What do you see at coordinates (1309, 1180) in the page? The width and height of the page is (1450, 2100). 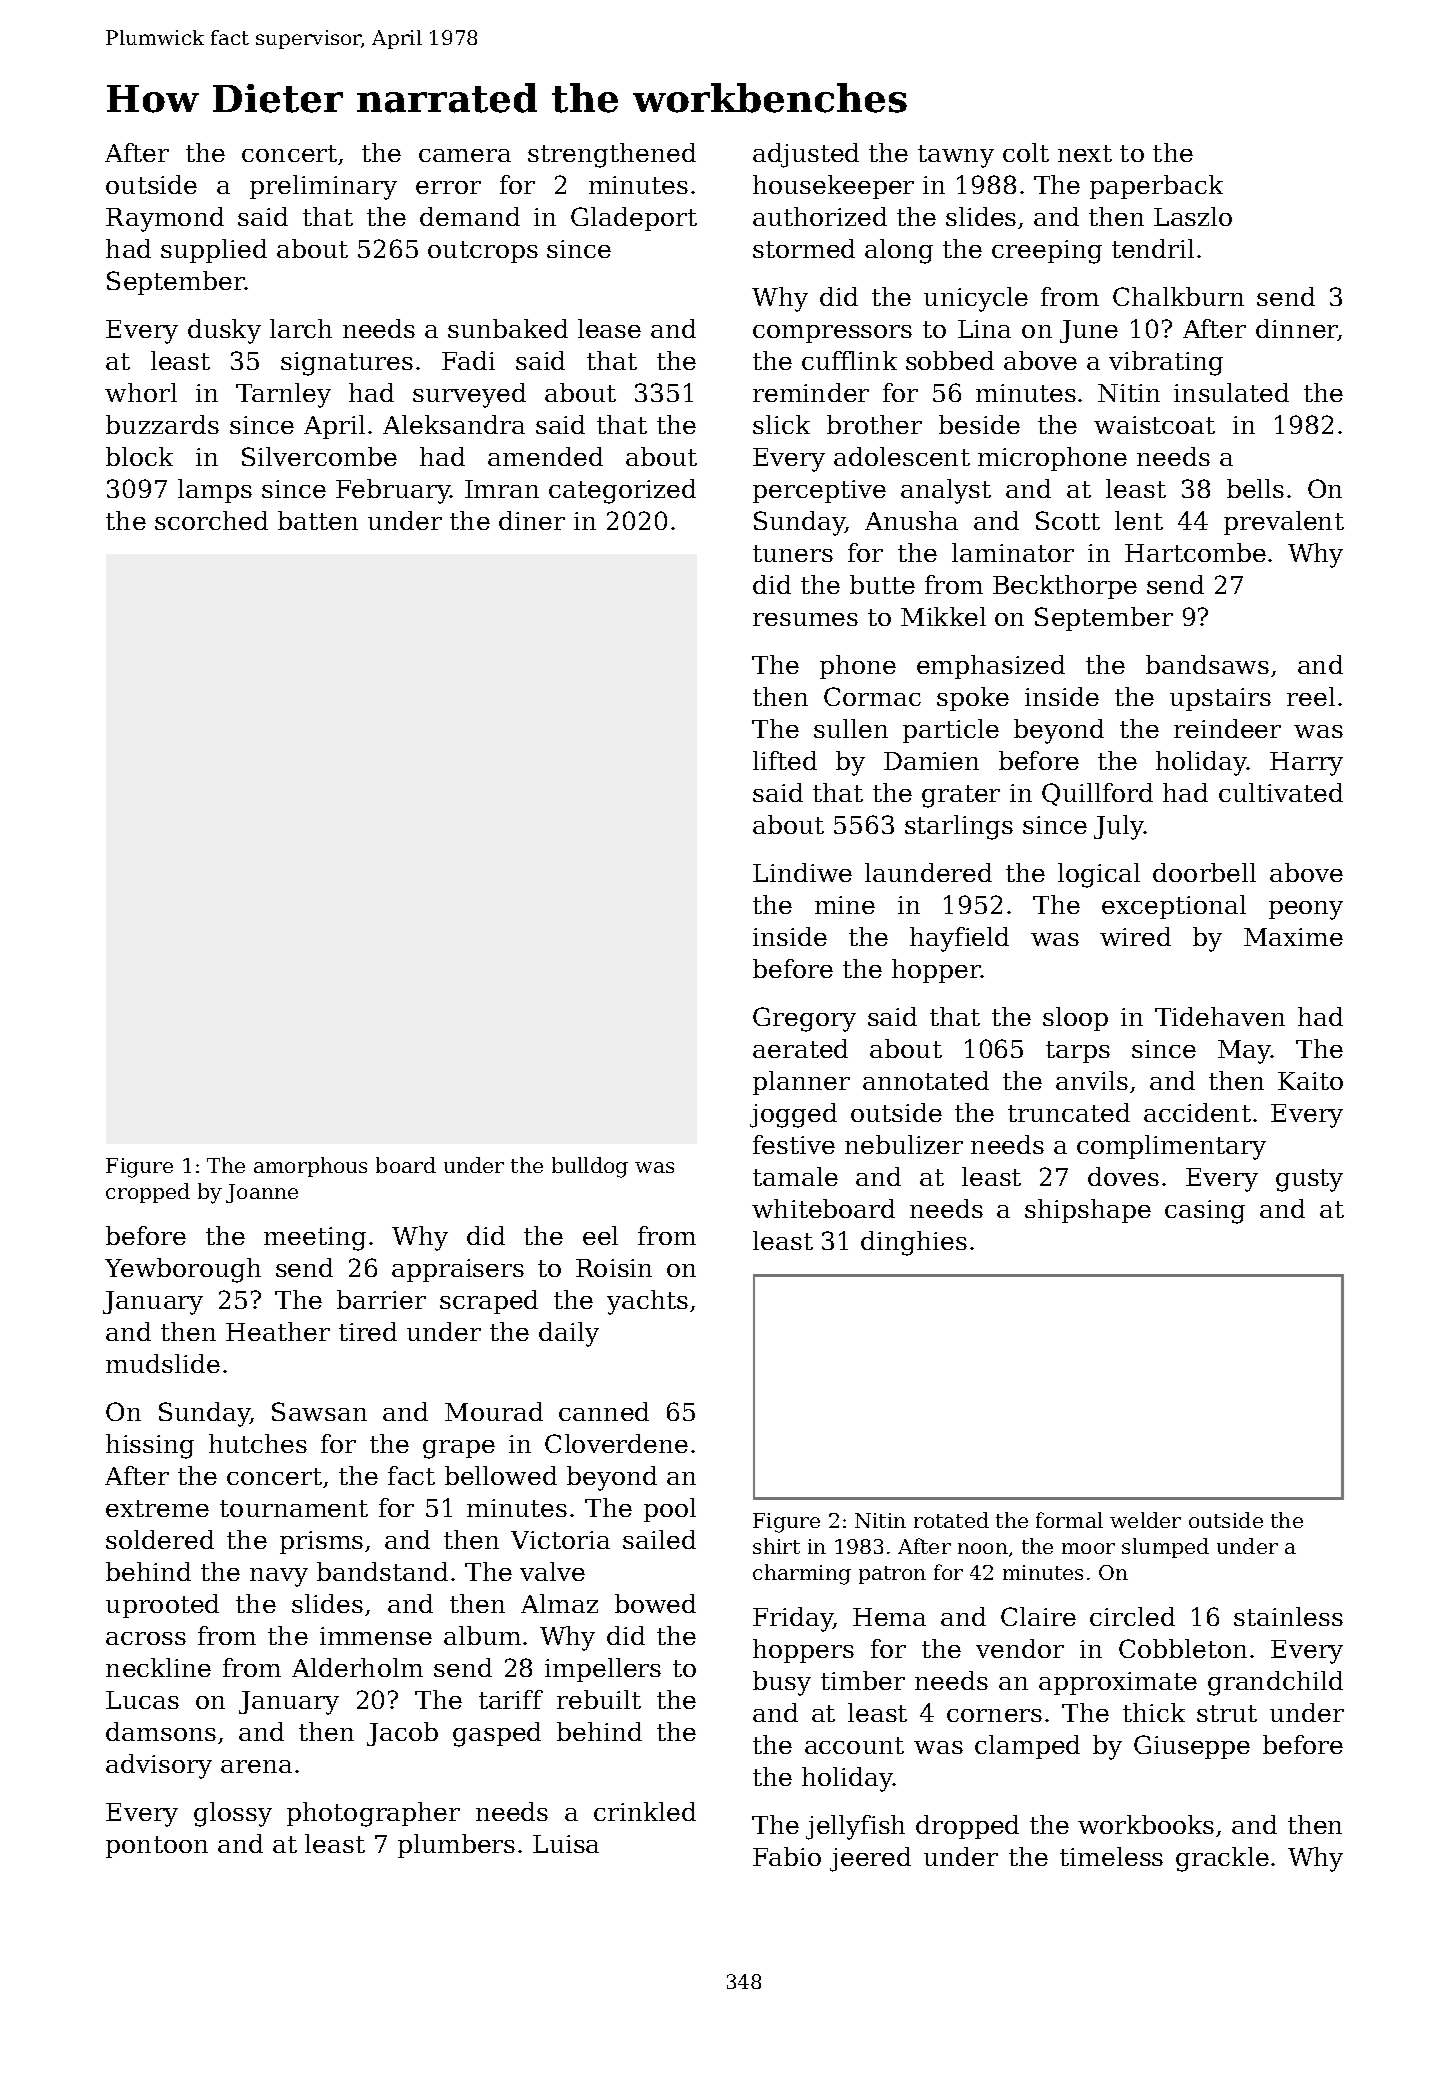 I see `gusty` at bounding box center [1309, 1180].
